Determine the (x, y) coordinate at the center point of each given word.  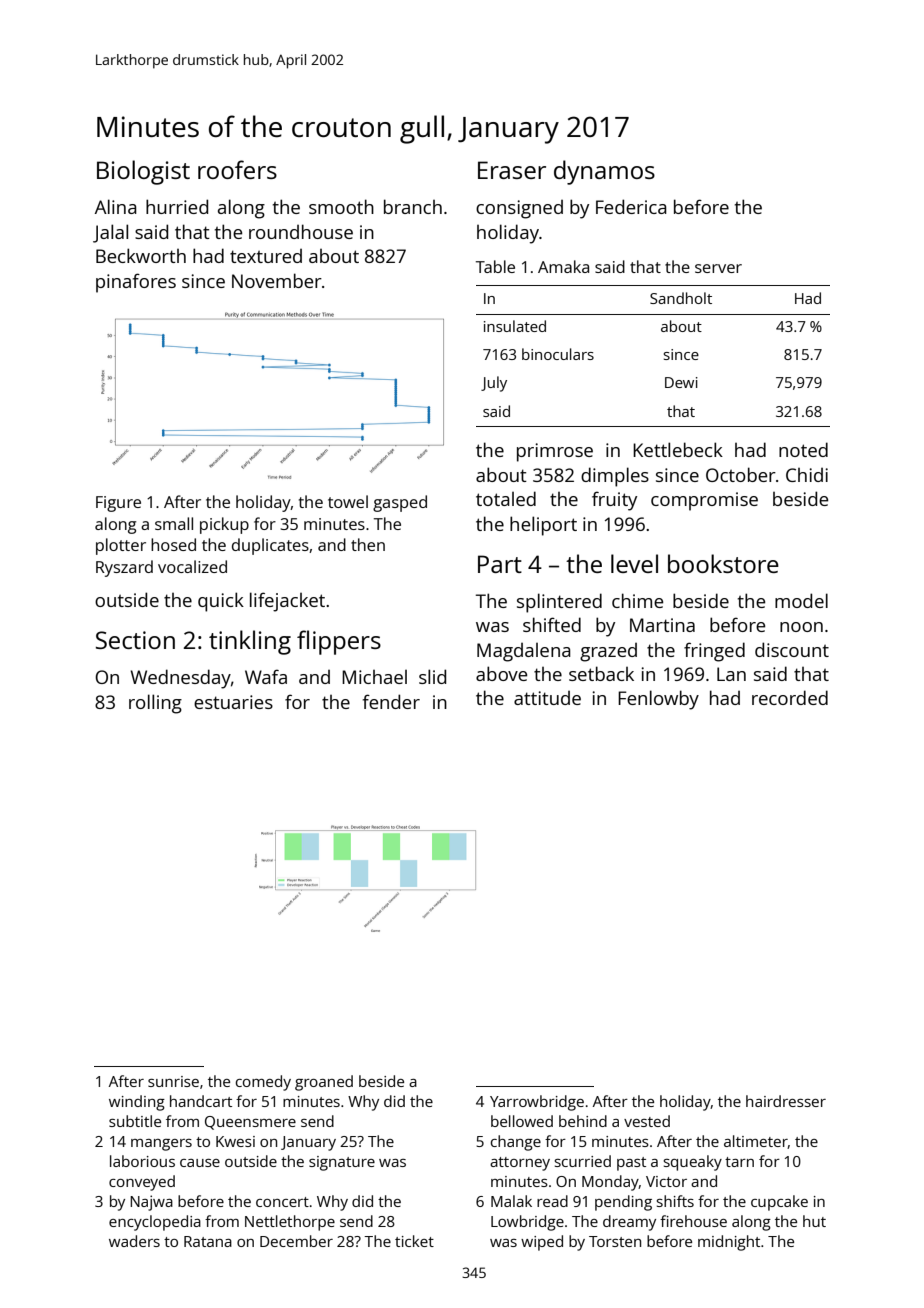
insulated (515, 326)
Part (500, 564)
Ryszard (124, 568)
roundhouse (301, 231)
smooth (341, 206)
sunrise (173, 1081)
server (718, 268)
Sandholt (681, 298)
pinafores (136, 283)
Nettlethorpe (290, 1223)
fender (391, 701)
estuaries (233, 702)
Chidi (807, 475)
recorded (790, 697)
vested (647, 1121)
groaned (324, 1083)
